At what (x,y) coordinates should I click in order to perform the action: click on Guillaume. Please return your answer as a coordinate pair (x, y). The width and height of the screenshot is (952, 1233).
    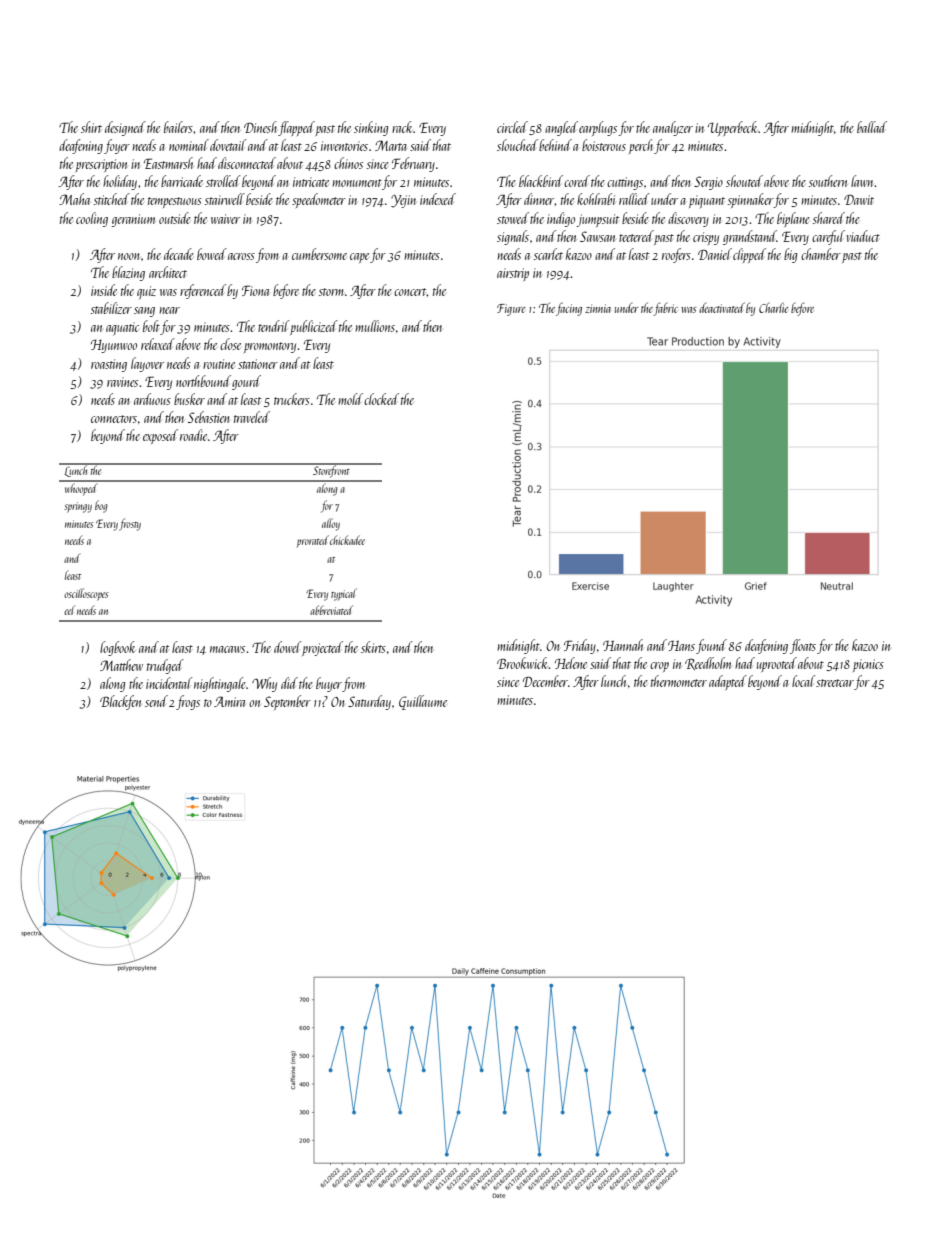
    Looking at the image, I should click on (423, 702).
